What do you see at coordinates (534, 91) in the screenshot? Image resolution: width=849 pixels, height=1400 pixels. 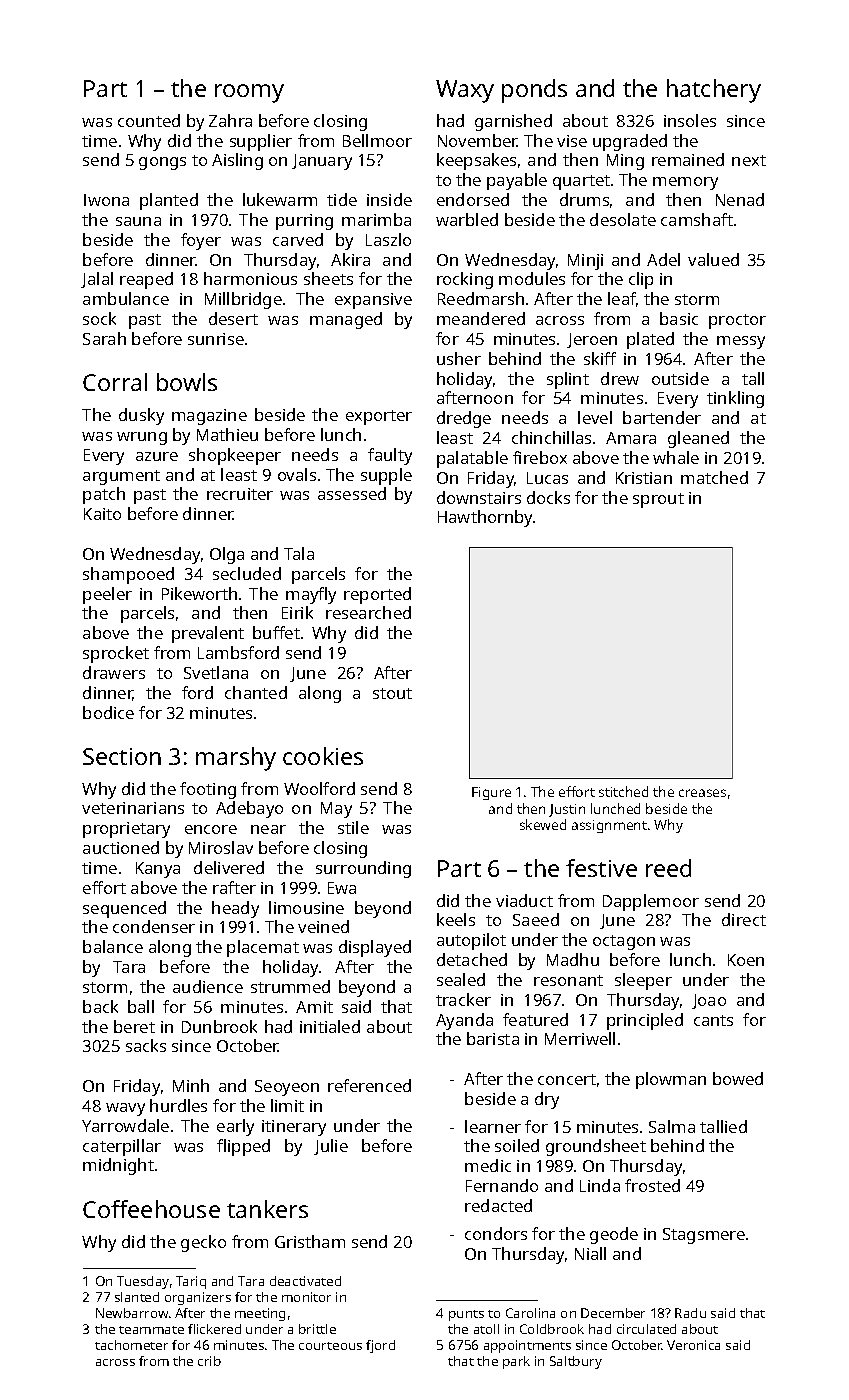 I see `ponds` at bounding box center [534, 91].
